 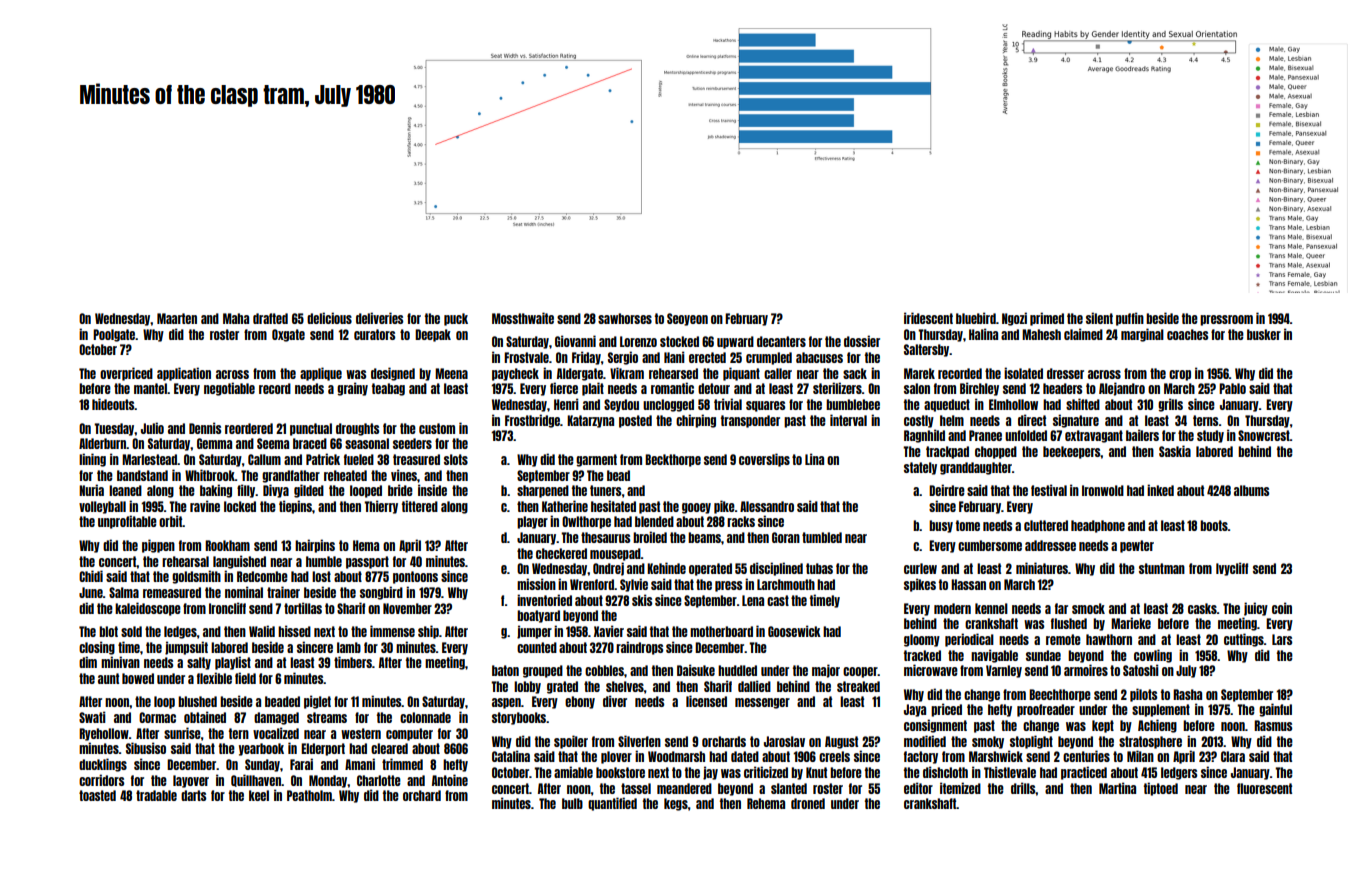 I want to click on bluebird, so click(x=976, y=318).
